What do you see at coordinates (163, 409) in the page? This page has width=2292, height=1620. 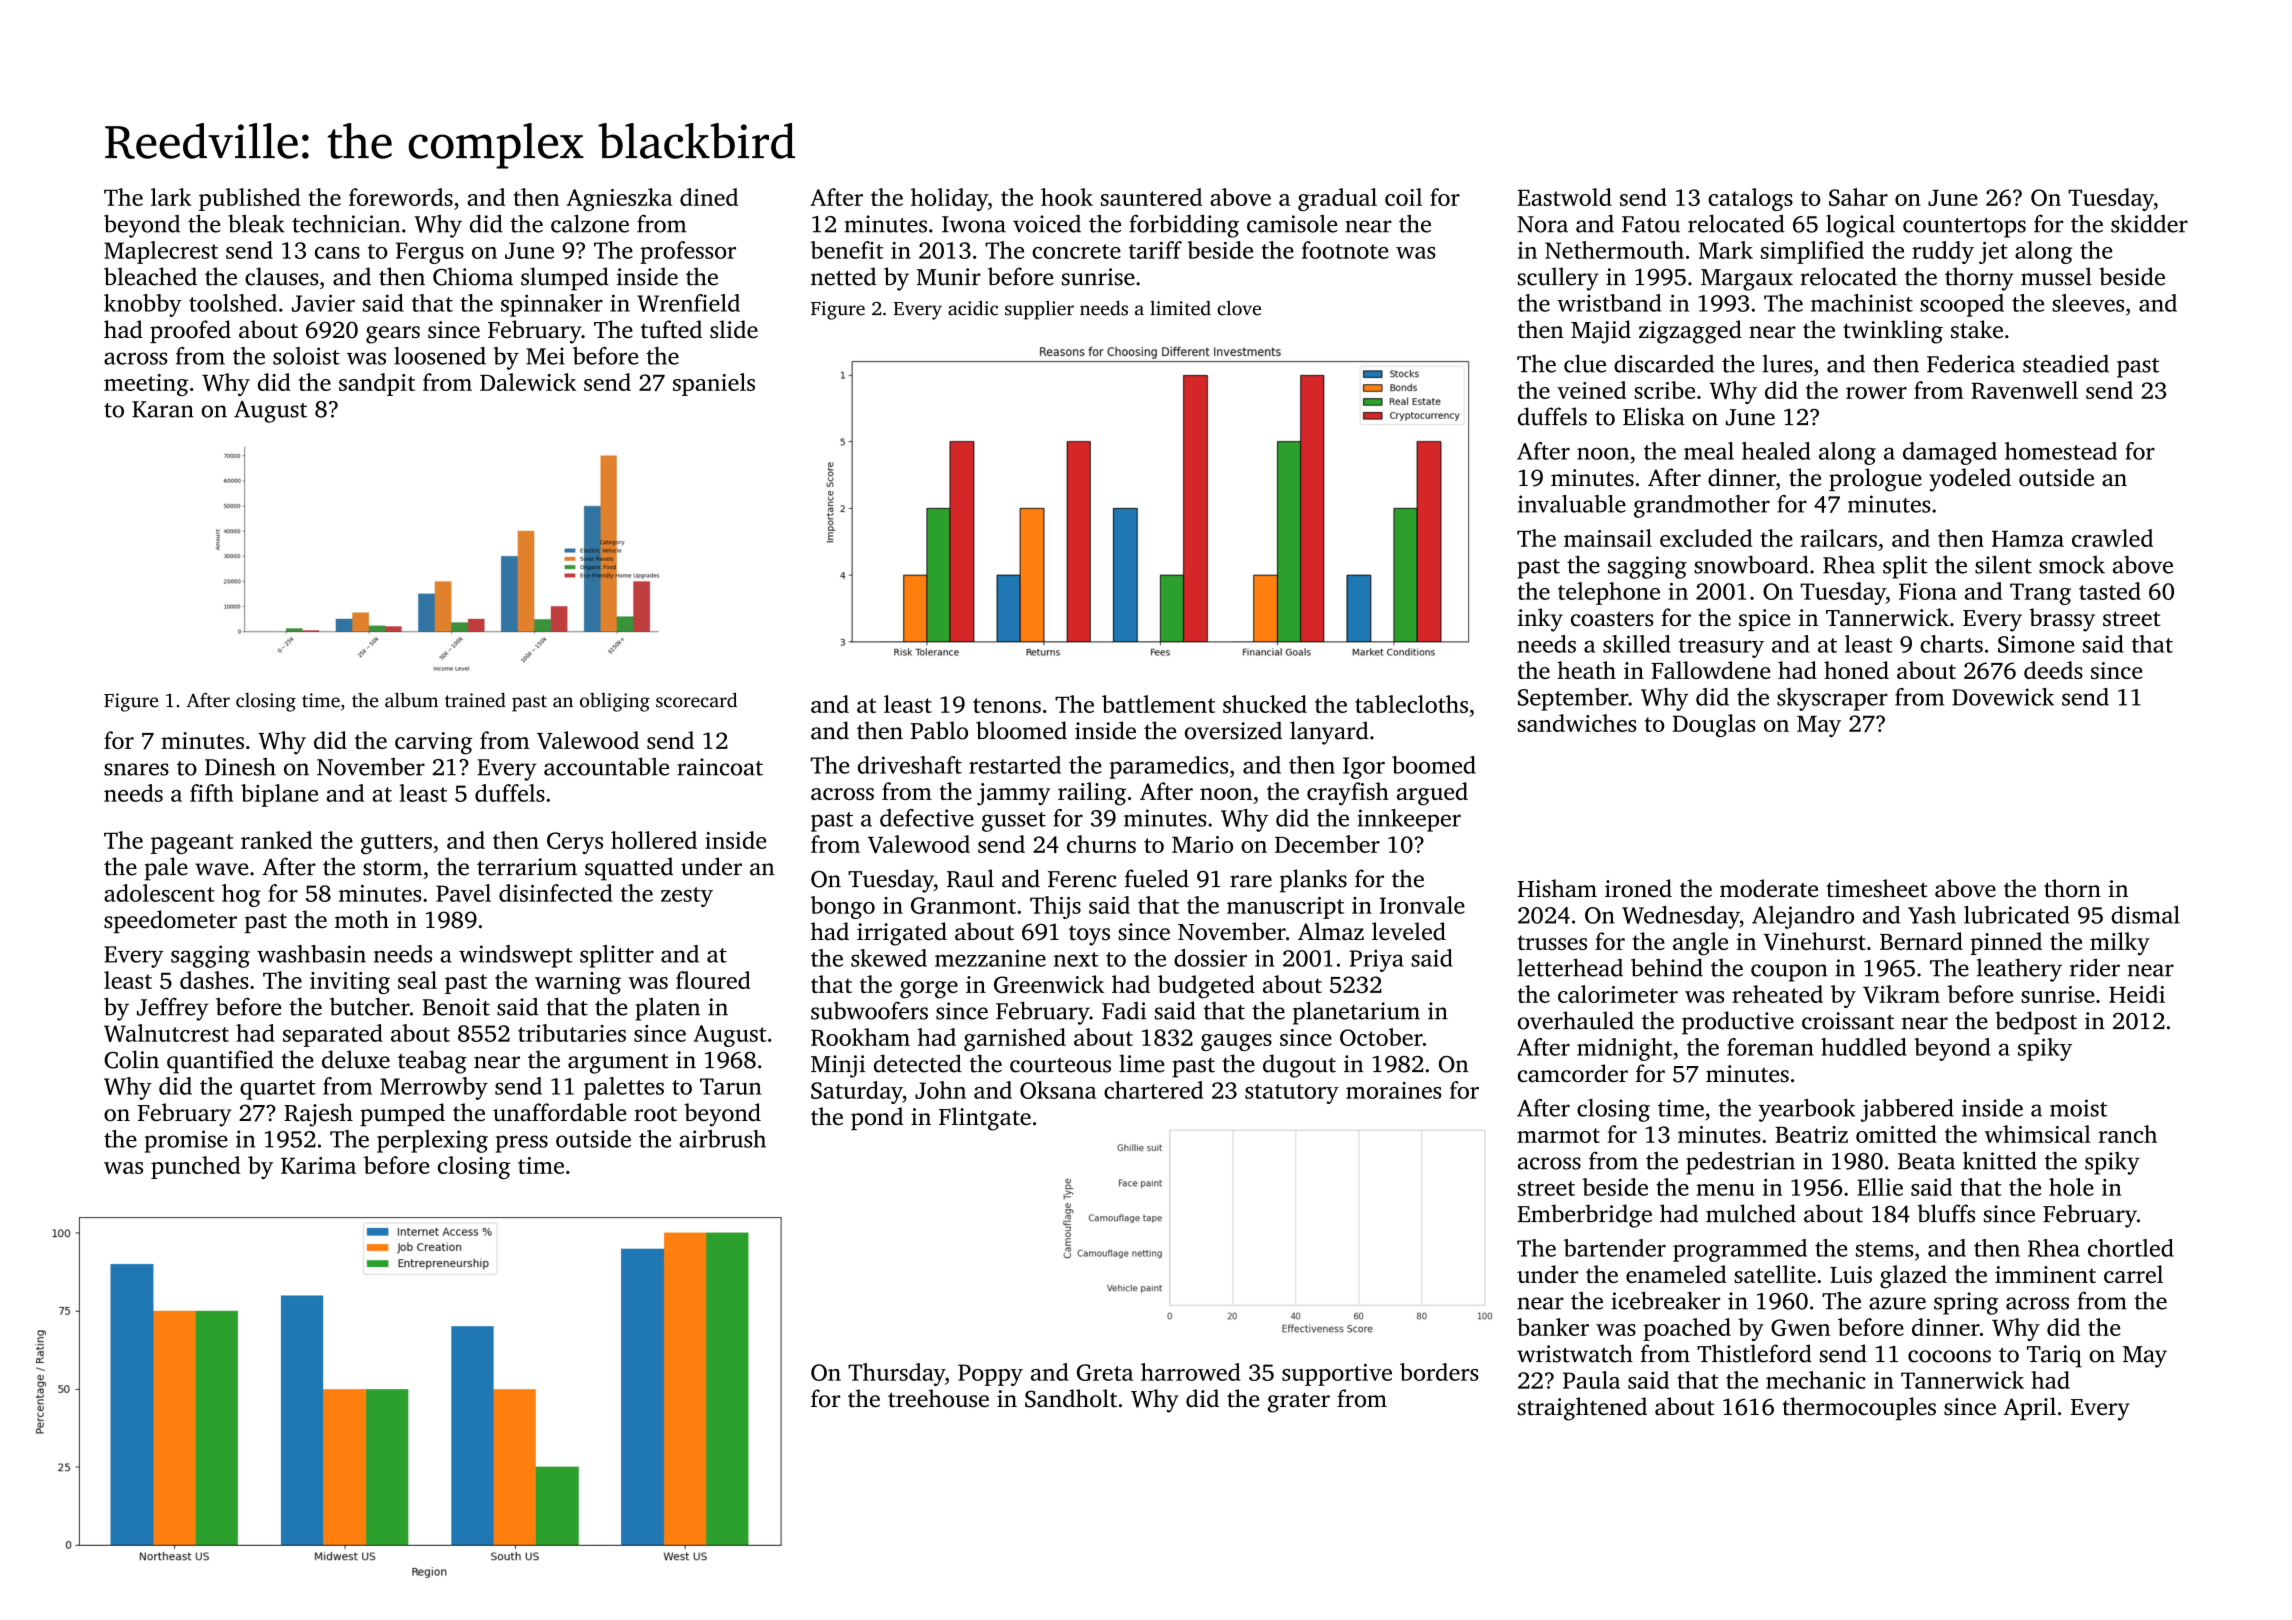 I see `Karan` at bounding box center [163, 409].
